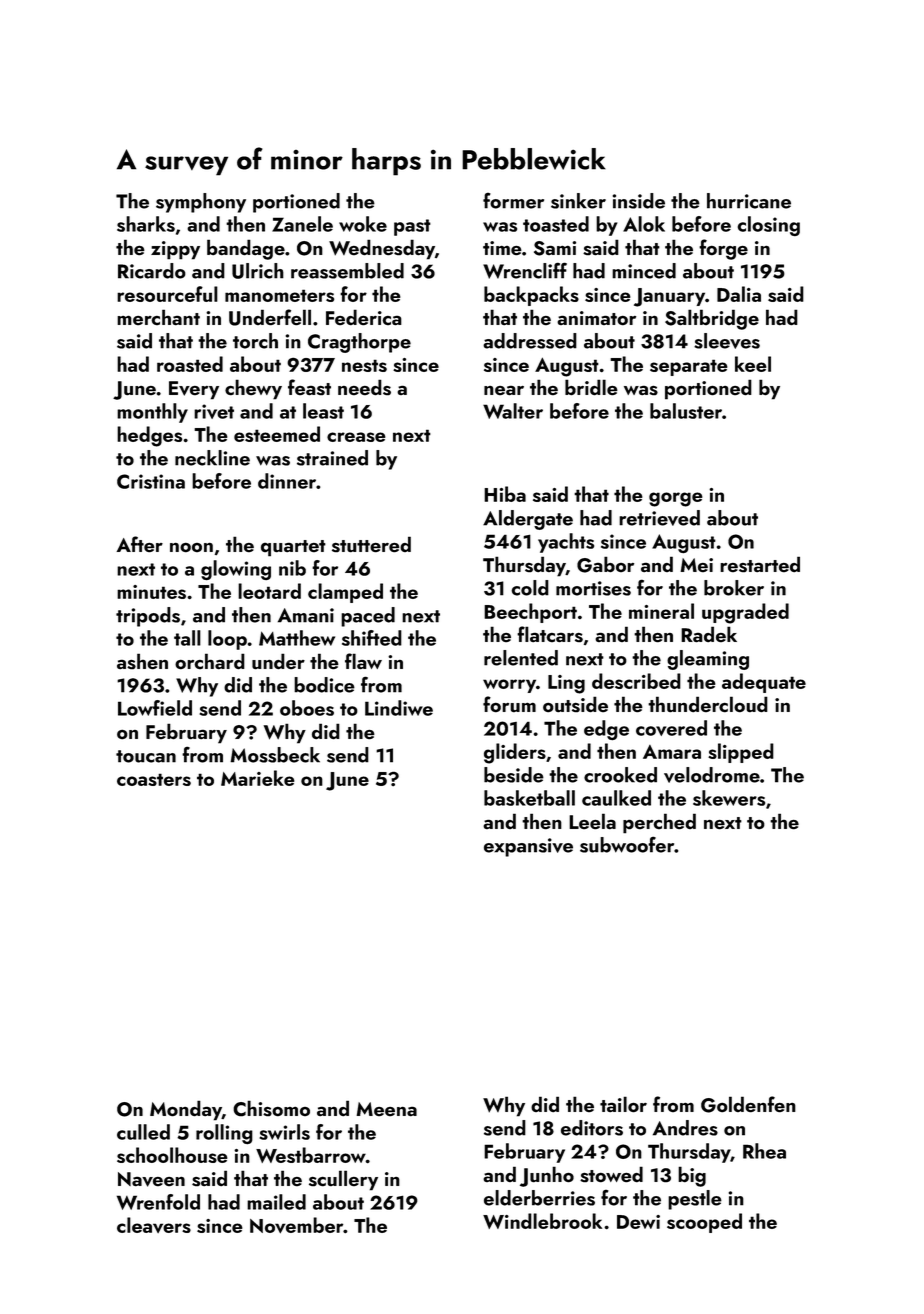 This page has width=924, height=1314. Describe the element at coordinates (753, 364) in the page. I see `keel` at that location.
